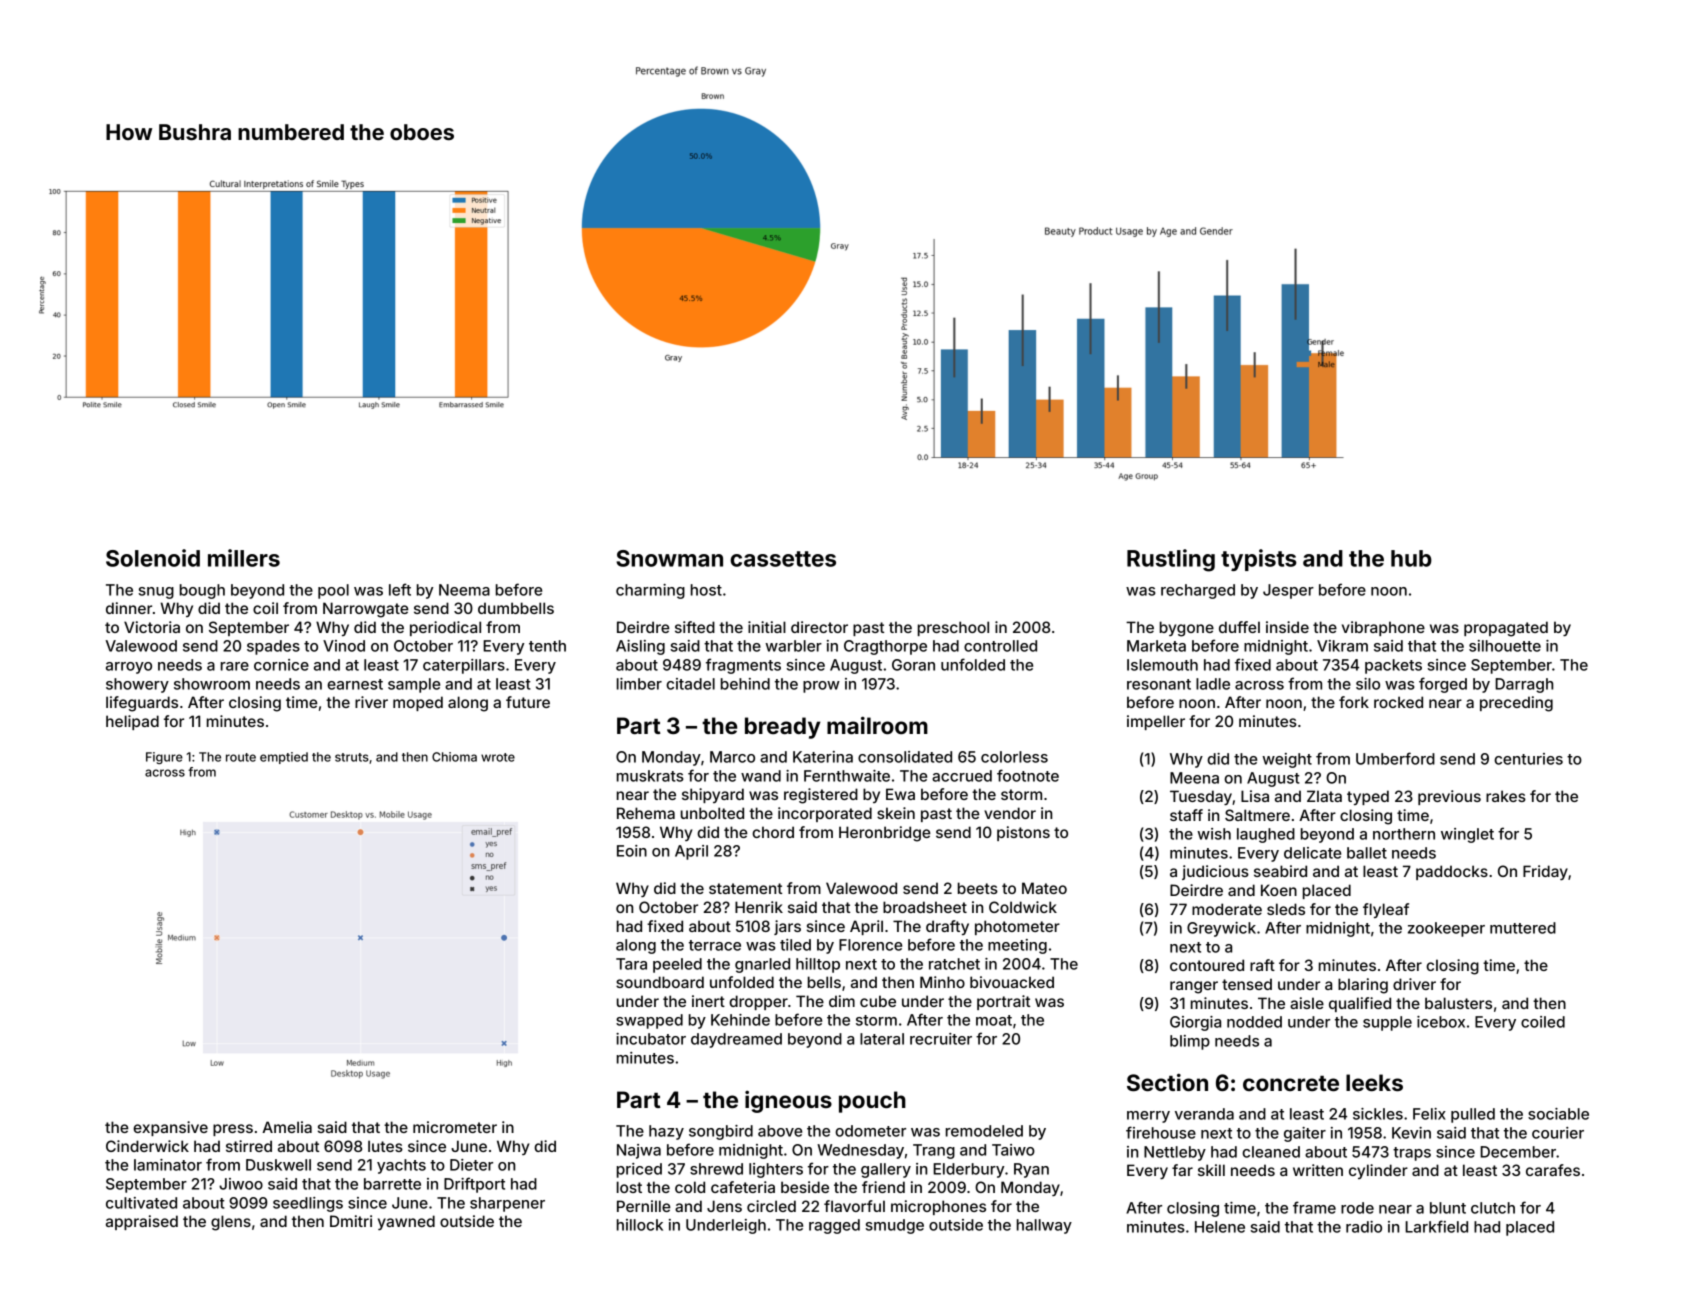 This image has height=1311, width=1696. Describe the element at coordinates (1395, 758) in the image. I see `Umberford` at that location.
